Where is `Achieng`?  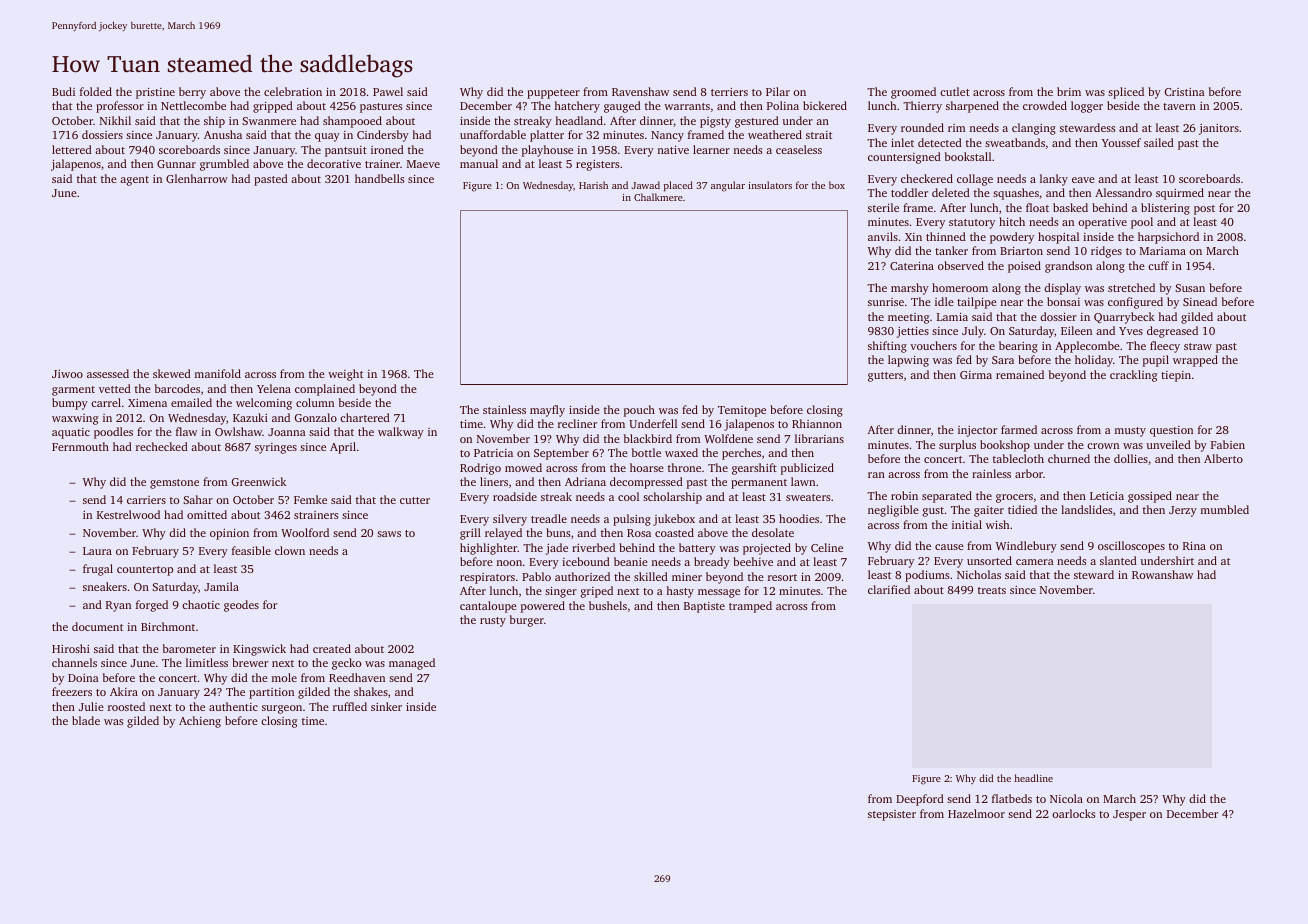
Achieng is located at coordinates (200, 722).
